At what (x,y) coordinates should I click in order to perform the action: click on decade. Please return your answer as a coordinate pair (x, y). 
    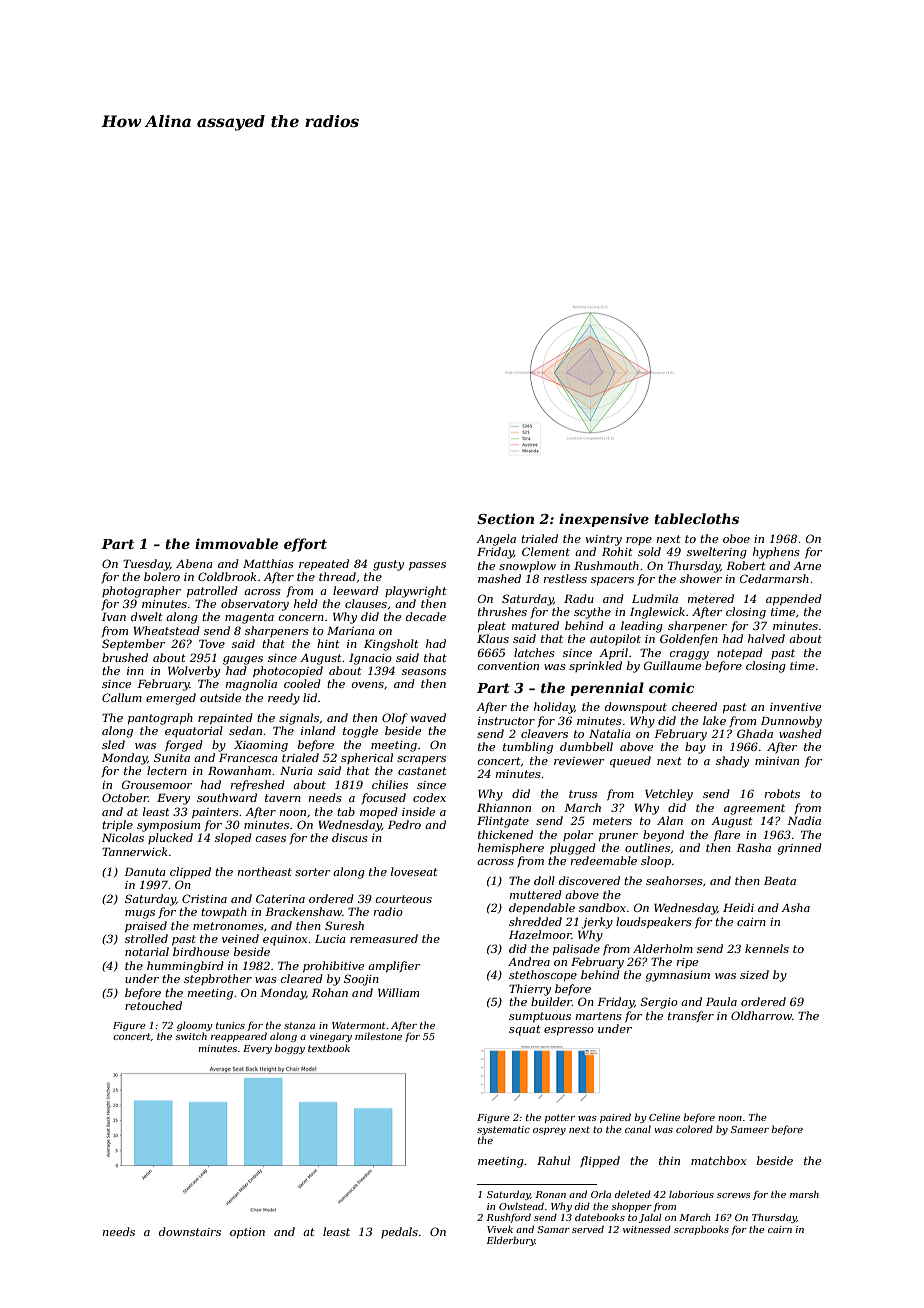
    Looking at the image, I should click on (426, 616).
